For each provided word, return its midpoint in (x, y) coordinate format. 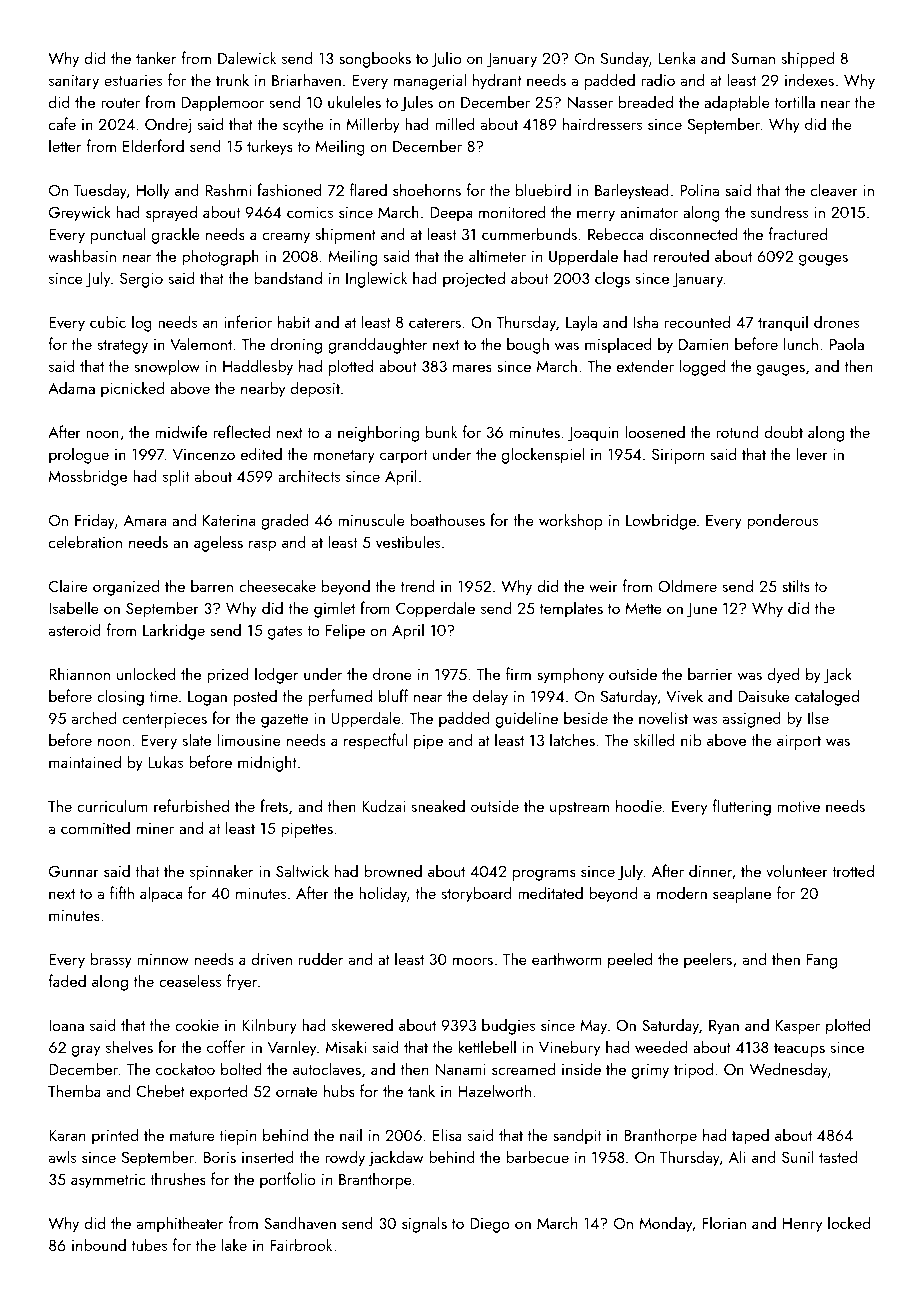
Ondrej (168, 125)
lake (234, 1244)
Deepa (451, 214)
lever (812, 453)
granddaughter (377, 345)
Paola (847, 343)
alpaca (161, 894)
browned (393, 870)
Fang (822, 961)
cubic (108, 321)
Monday (666, 1224)
